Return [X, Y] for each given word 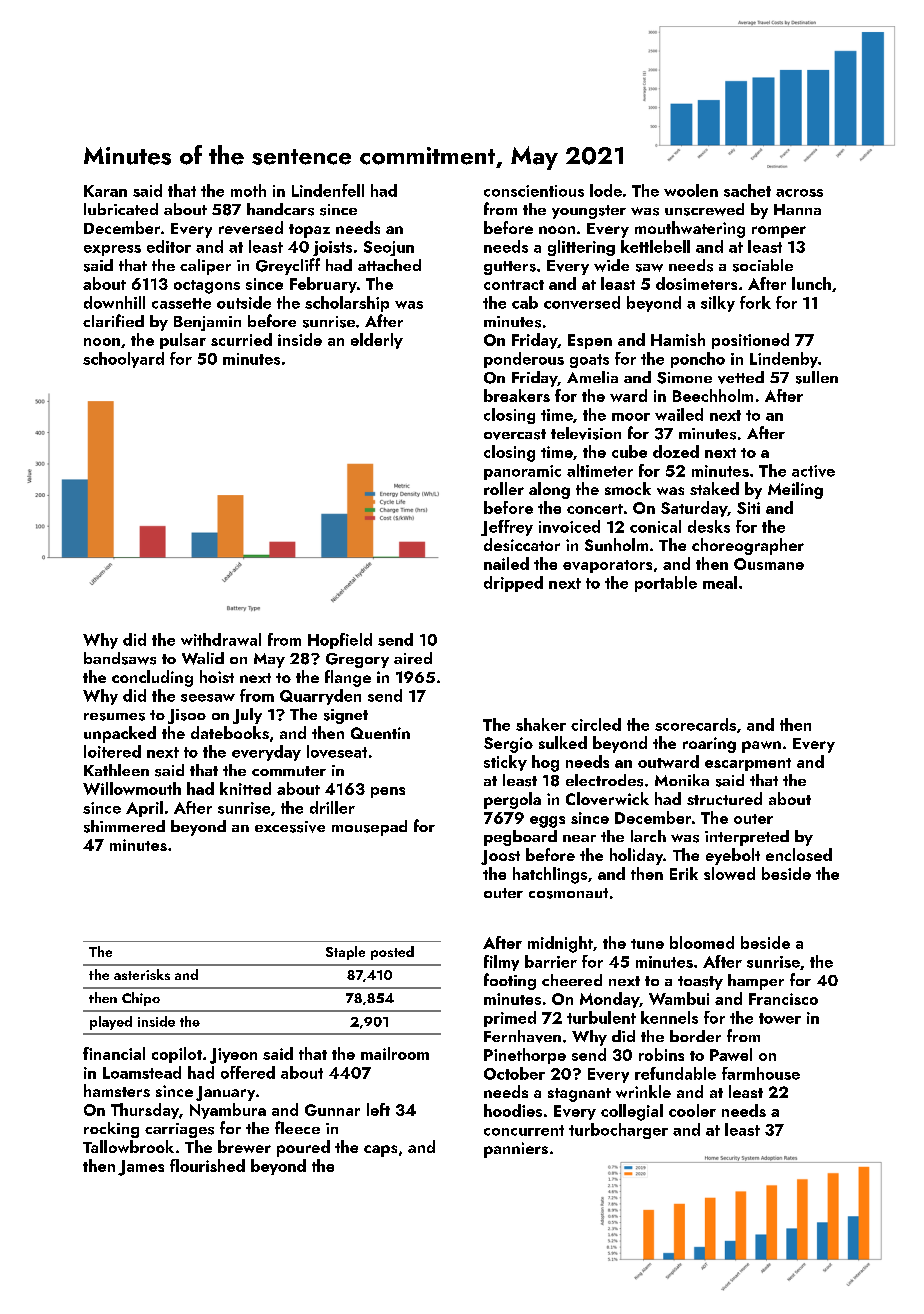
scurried [241, 339]
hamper [756, 982]
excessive [290, 827]
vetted [741, 377]
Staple [345, 953]
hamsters [117, 1090]
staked [714, 488]
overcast [515, 434]
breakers [517, 395]
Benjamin [207, 323]
